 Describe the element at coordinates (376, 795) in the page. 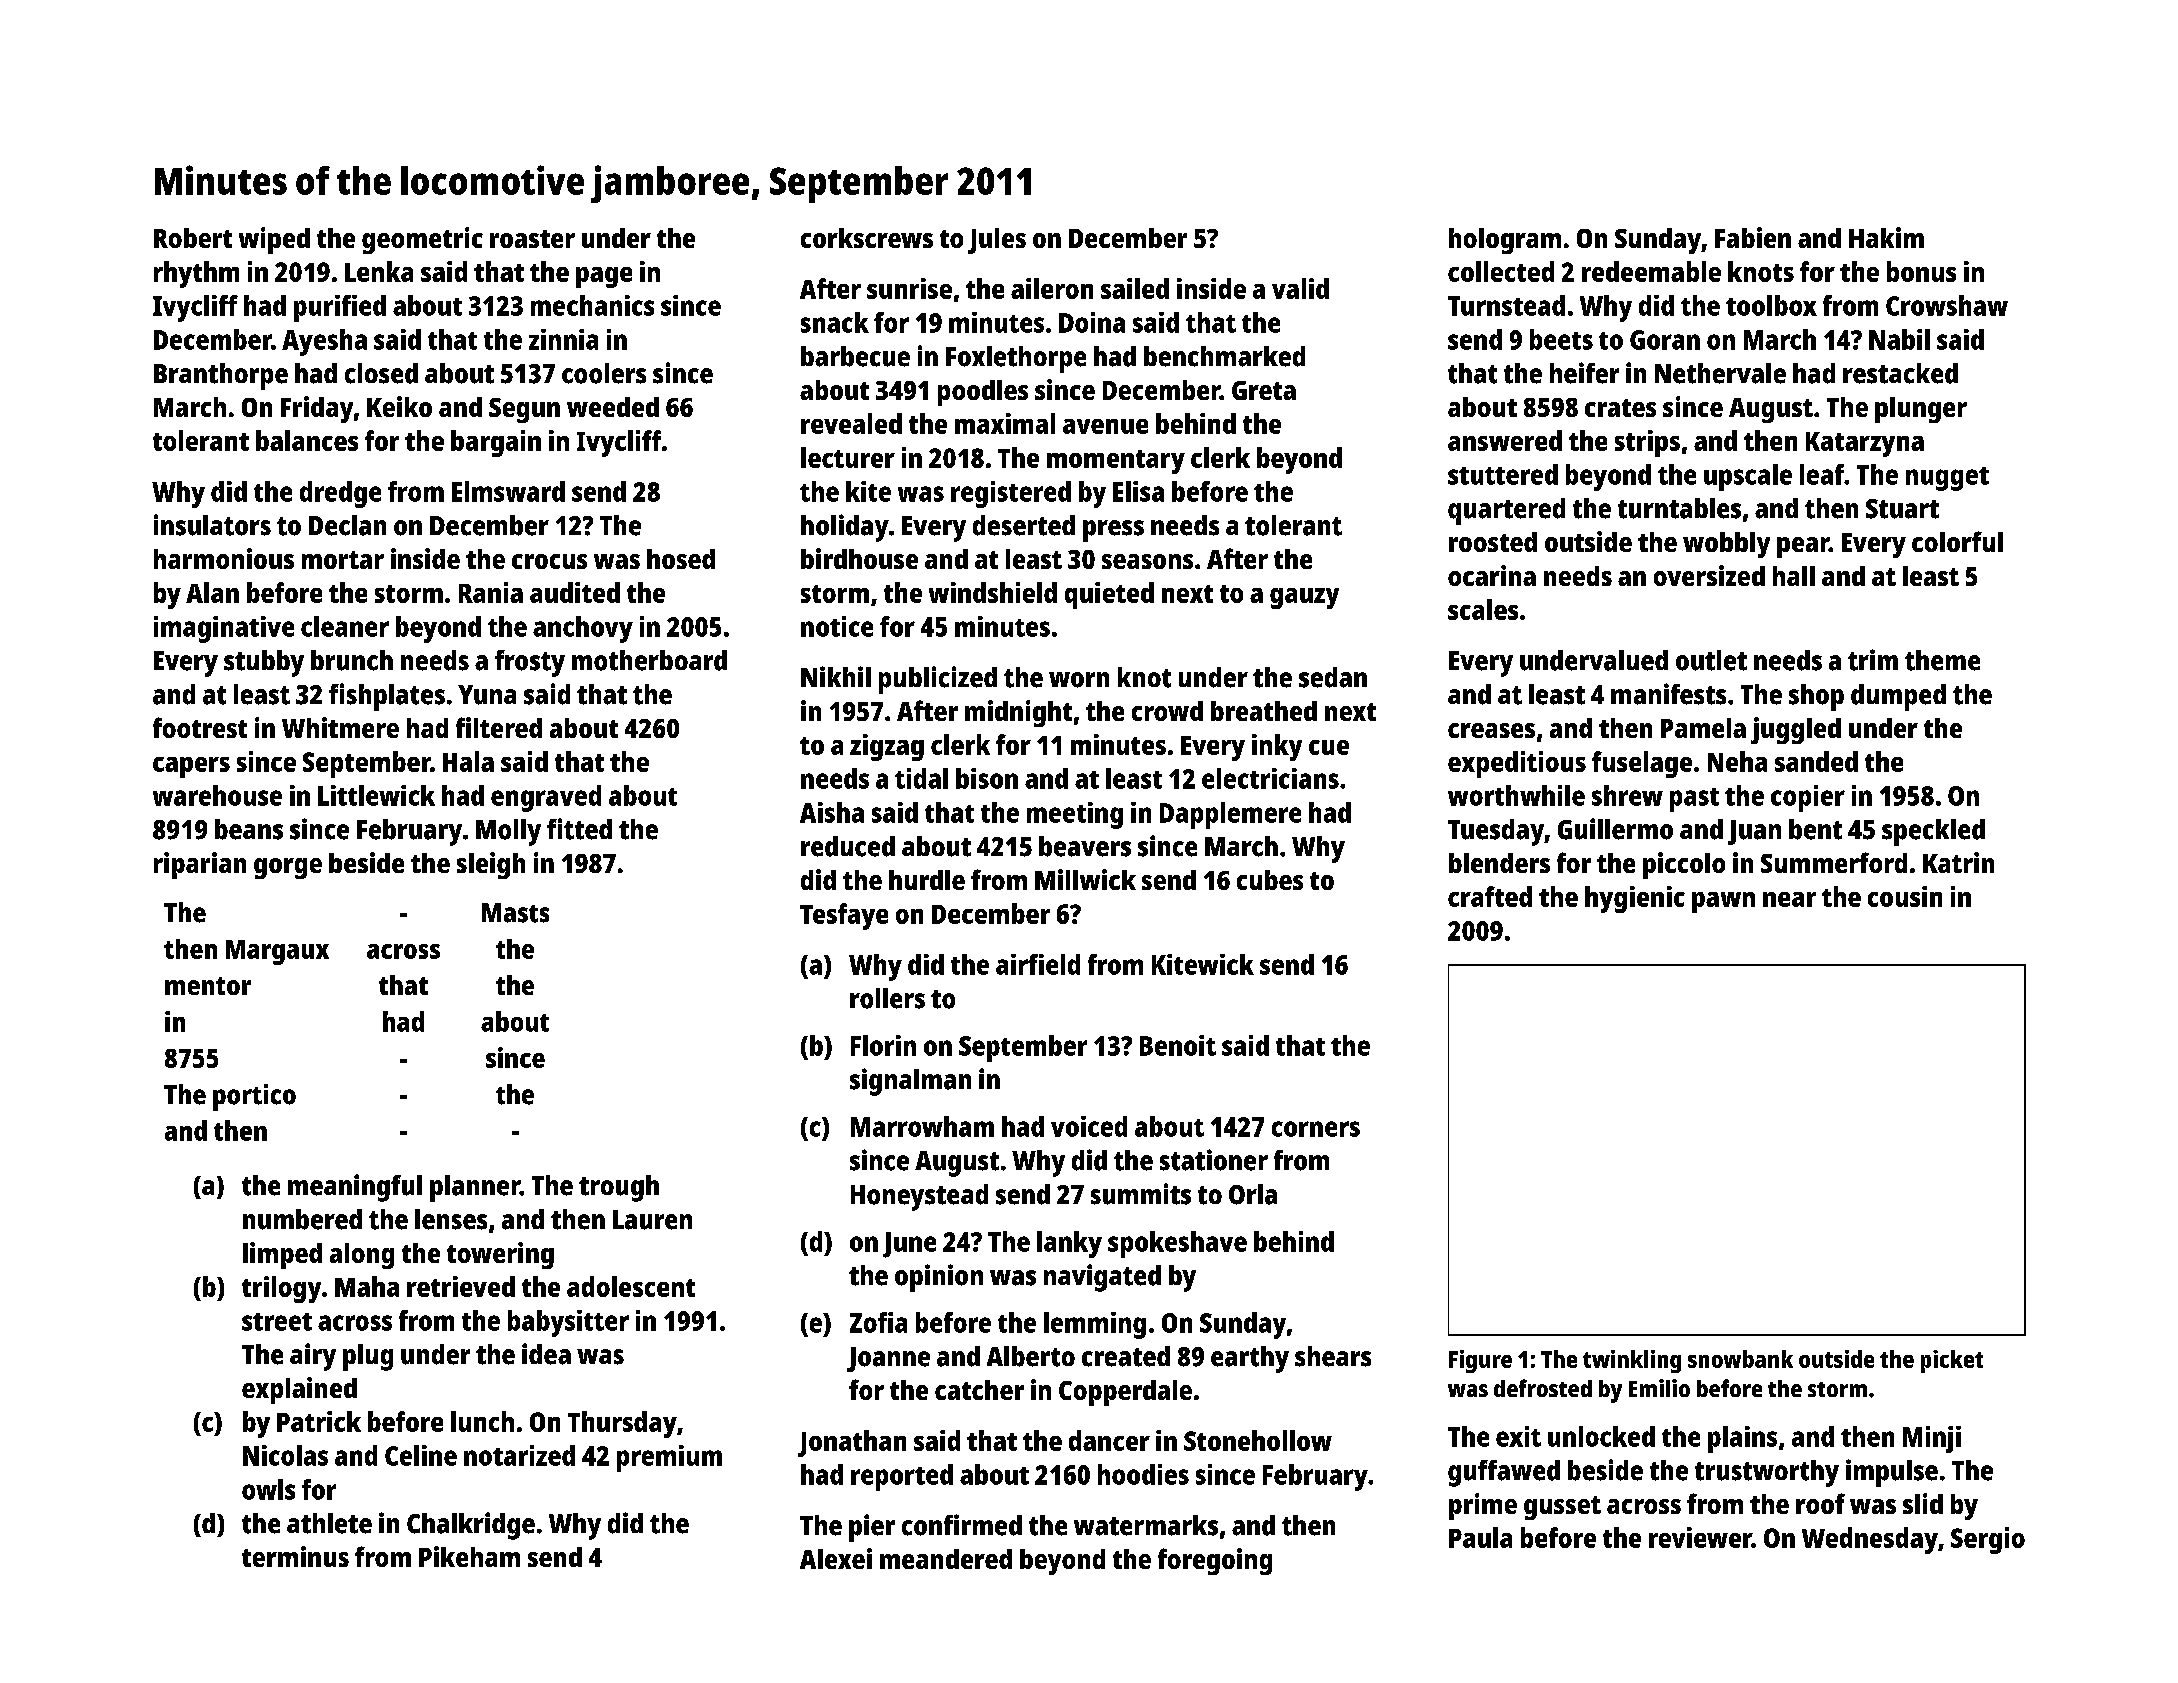

I see `Littlewick` at that location.
